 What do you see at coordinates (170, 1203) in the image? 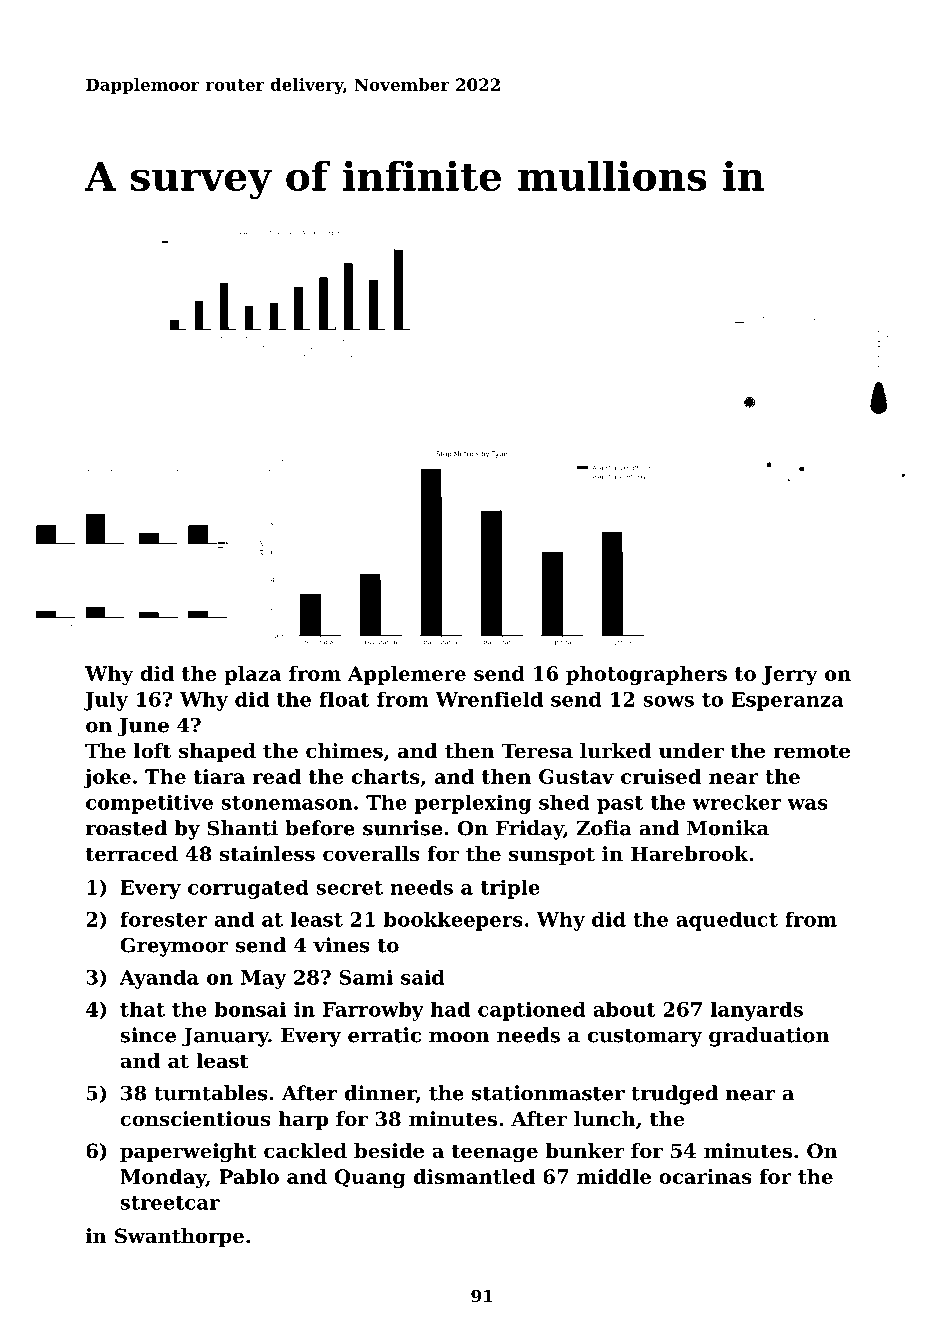
I see `streetcar` at bounding box center [170, 1203].
